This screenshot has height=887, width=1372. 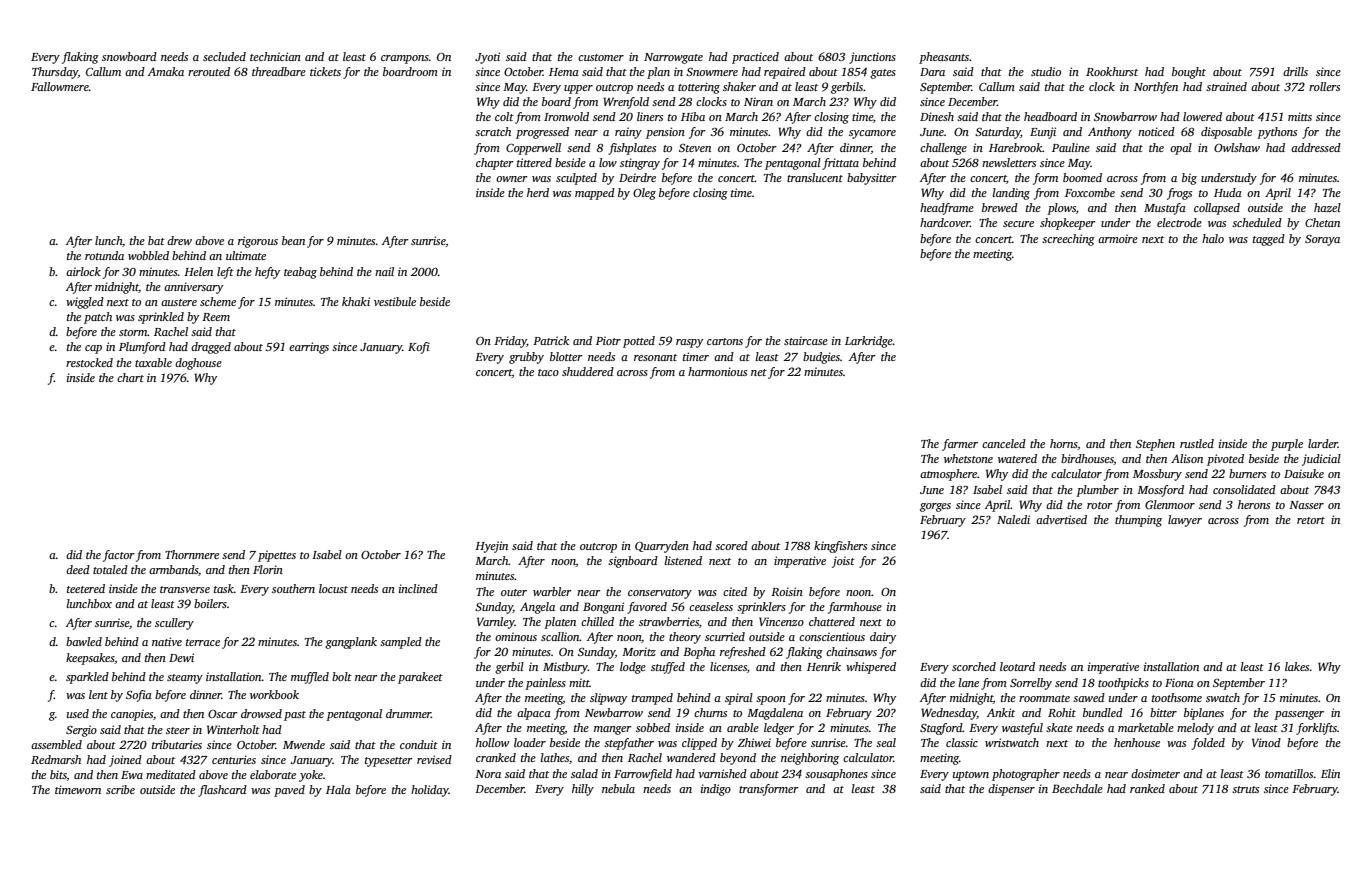 I want to click on customer, so click(x=601, y=57).
